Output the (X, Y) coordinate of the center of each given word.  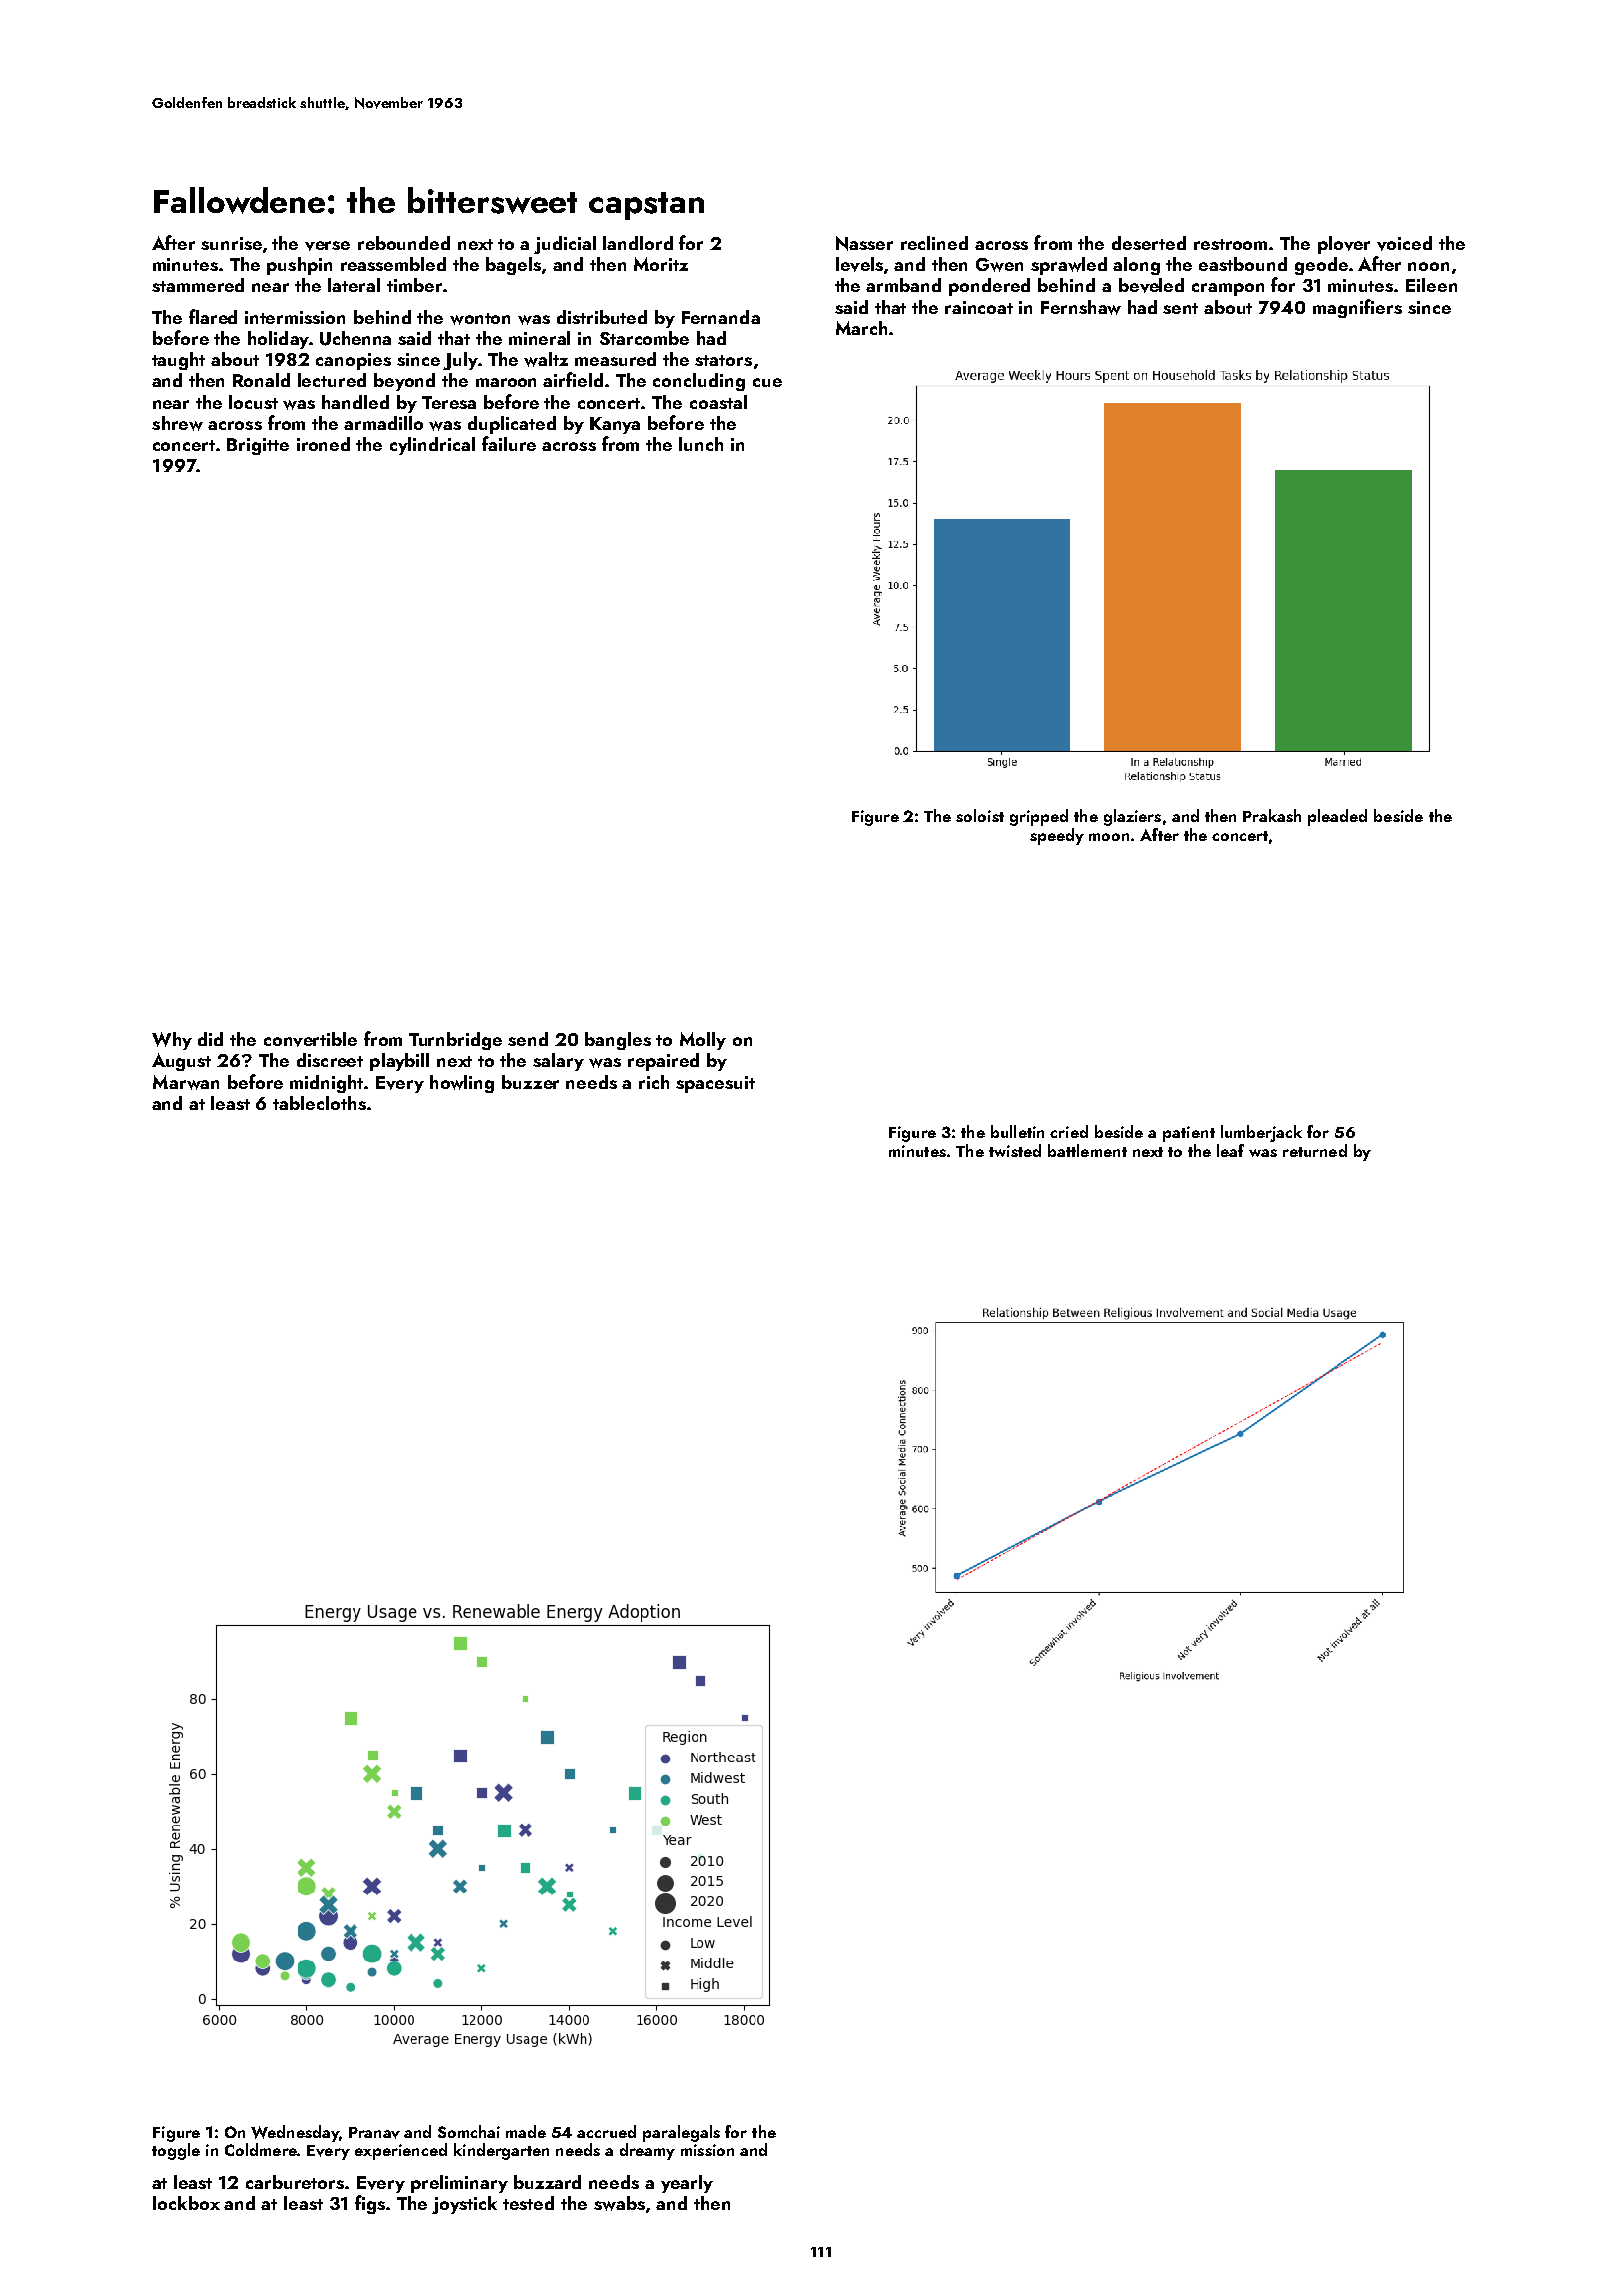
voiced (1404, 243)
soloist (980, 815)
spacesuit (715, 1084)
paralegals (681, 2133)
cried (1069, 1131)
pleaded (1337, 817)
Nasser (864, 243)
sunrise (231, 243)
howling (462, 1084)
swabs (619, 2203)
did (210, 1039)
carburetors (295, 2182)
